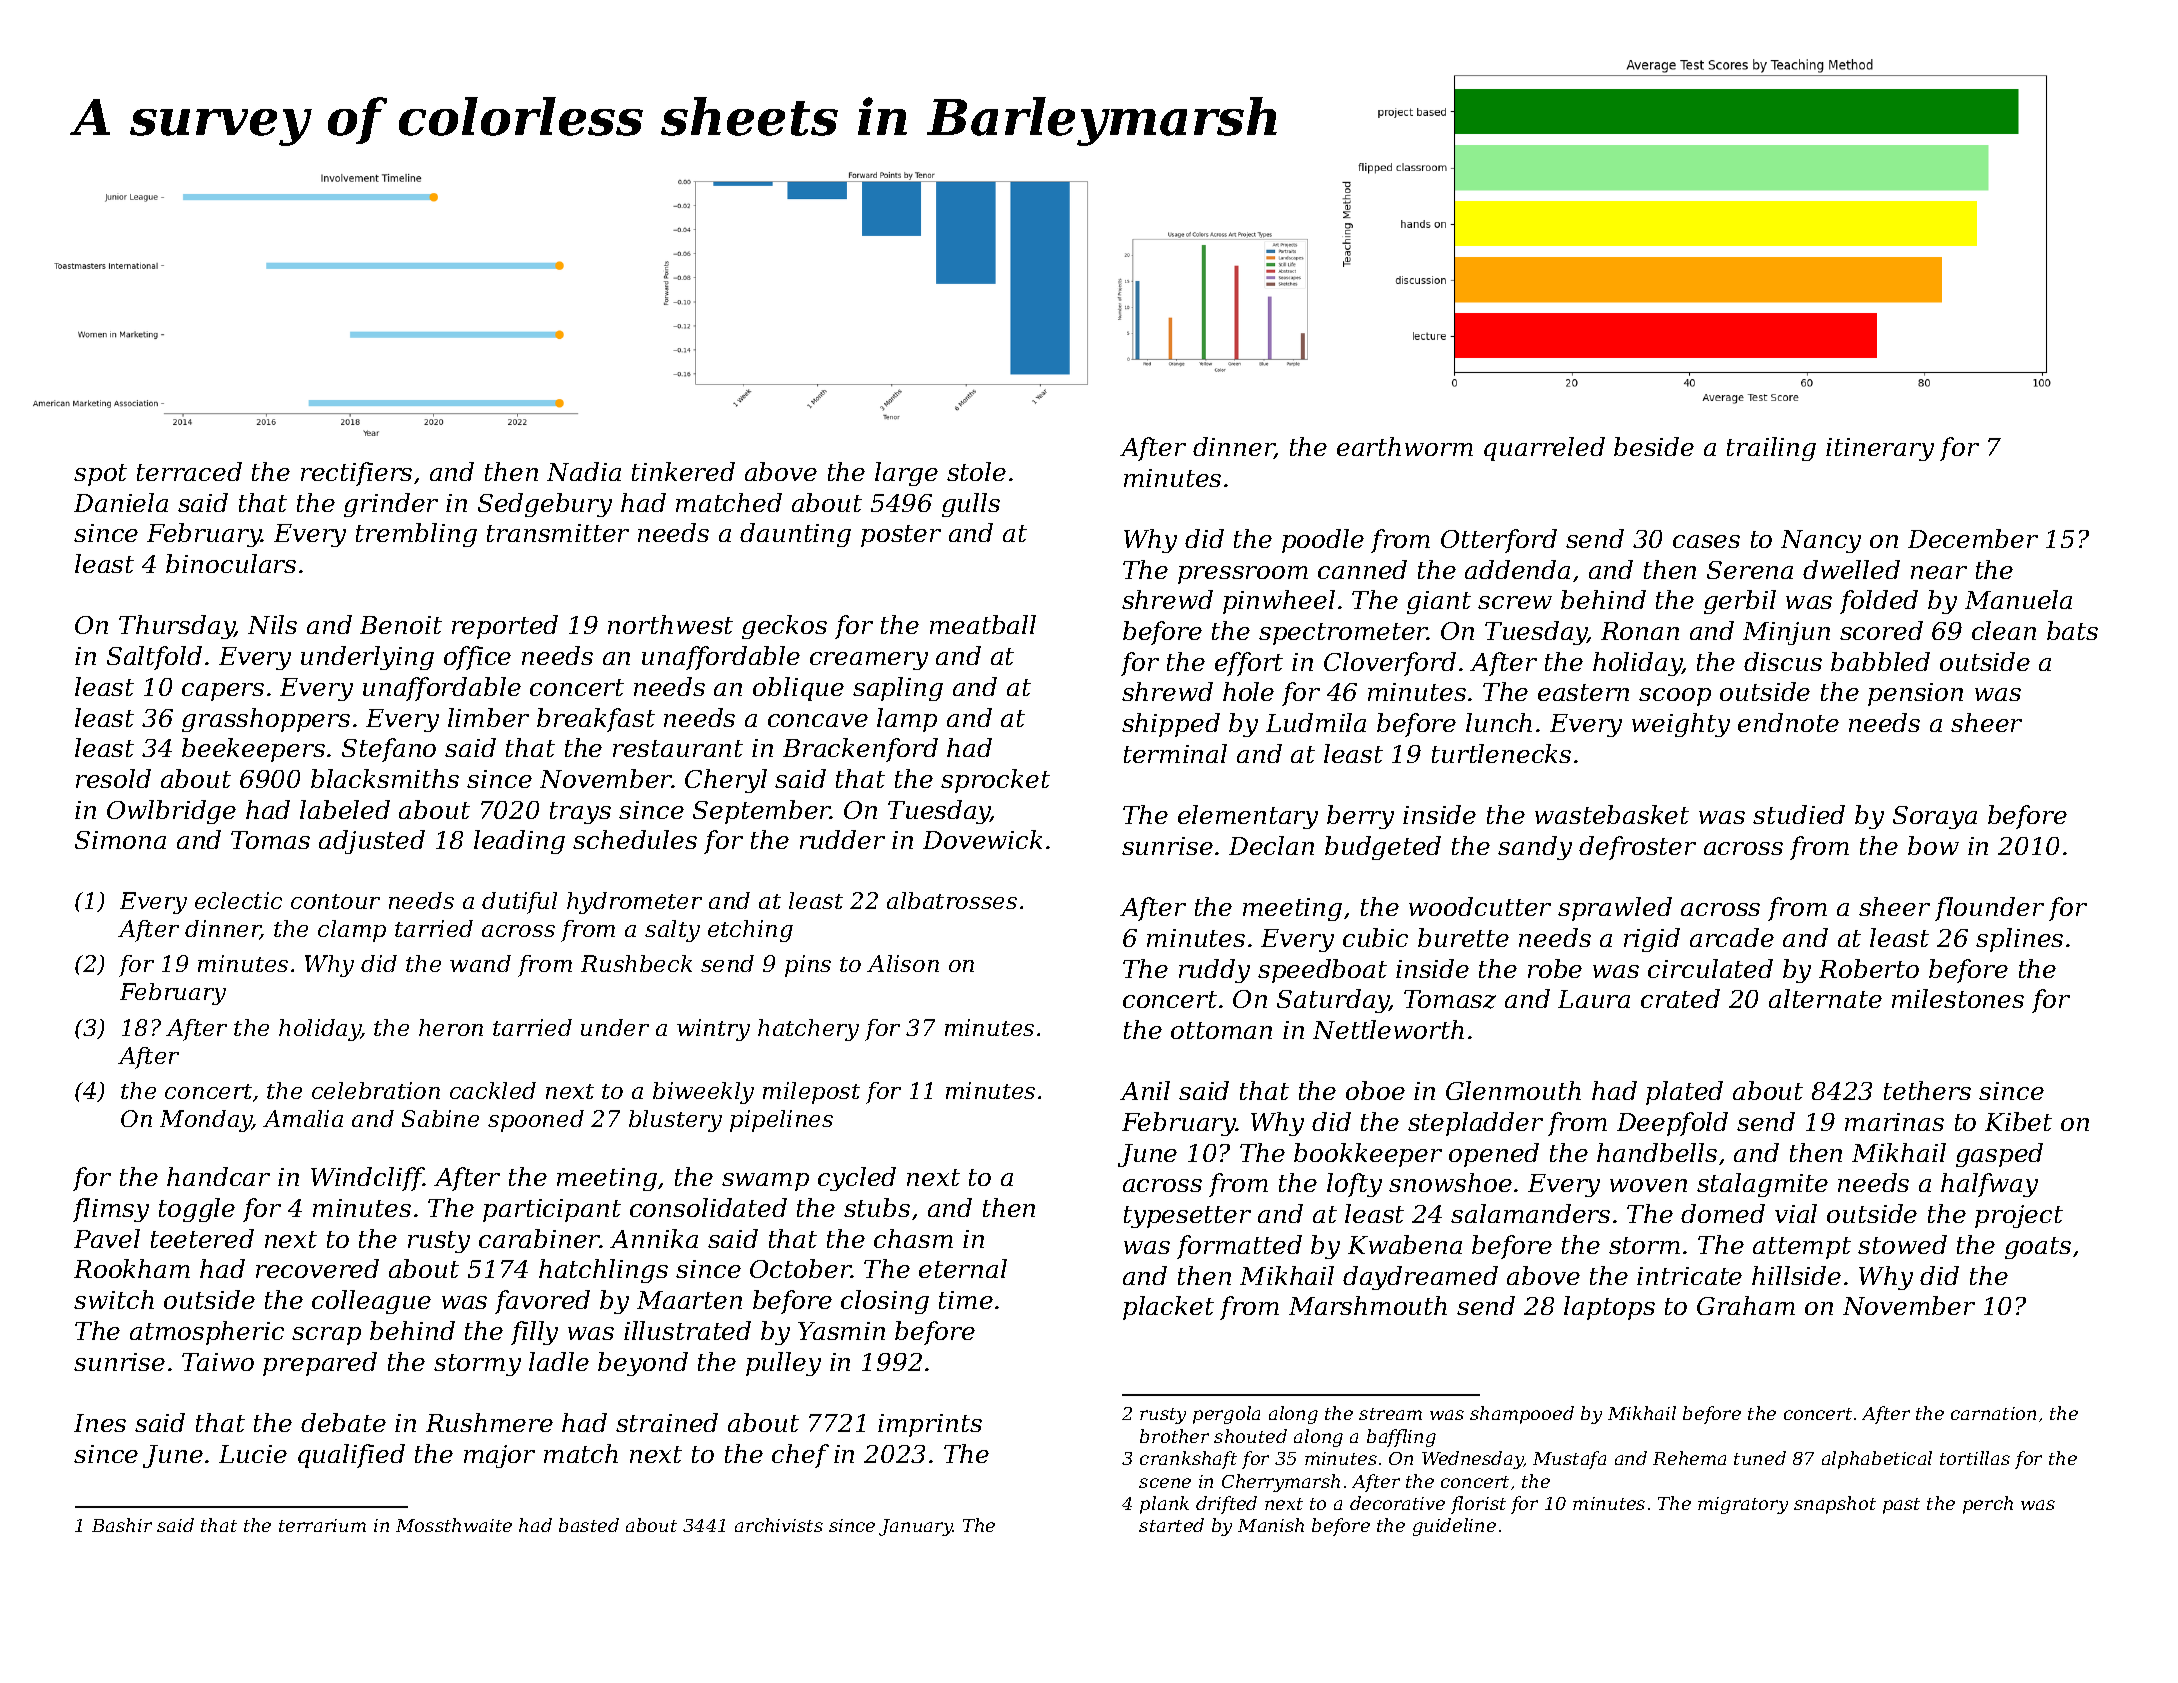 The width and height of the screenshot is (2178, 1683). What do you see at coordinates (218, 1362) in the screenshot?
I see `Taiwo` at bounding box center [218, 1362].
